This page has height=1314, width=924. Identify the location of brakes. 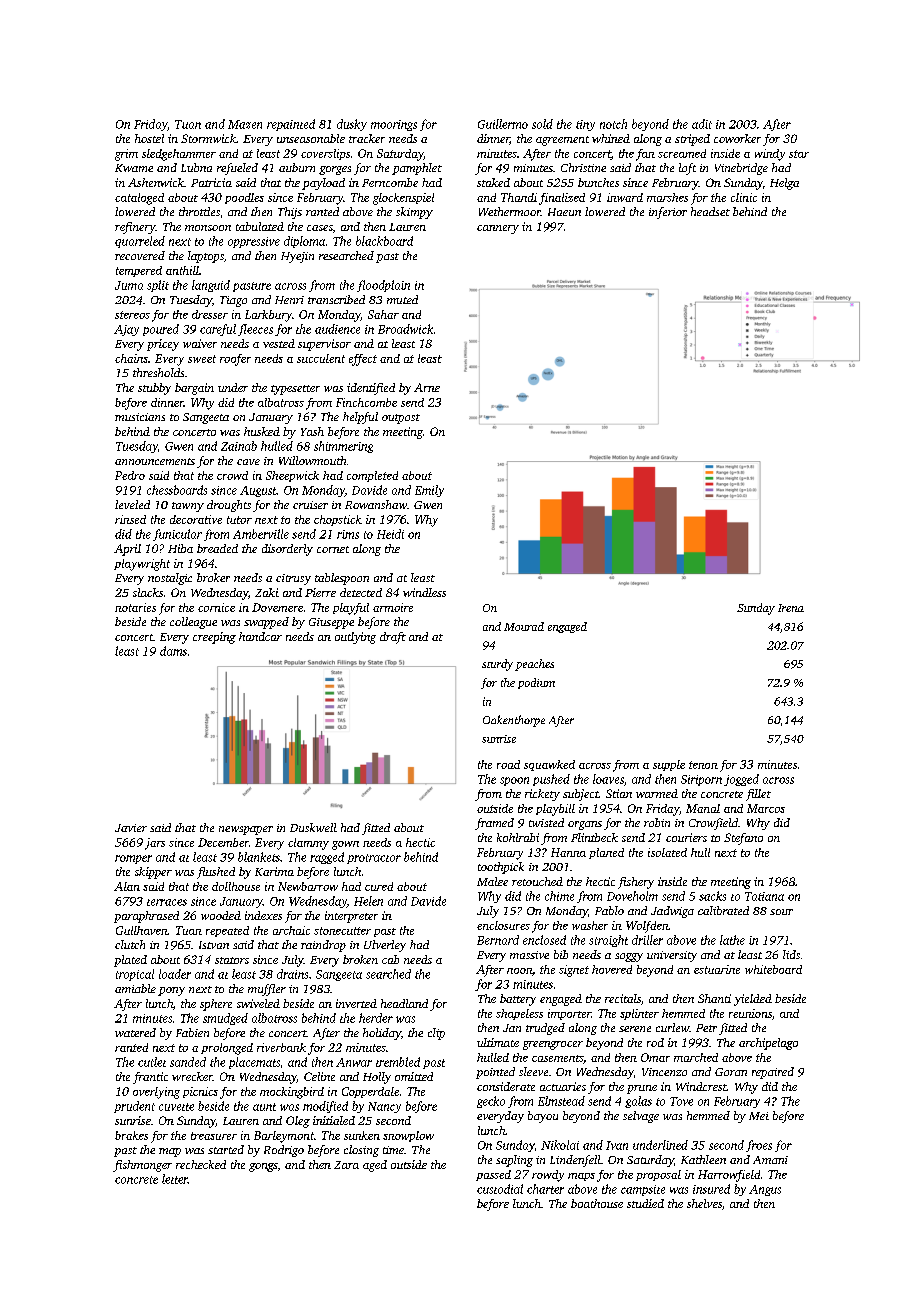
(131, 1135).
